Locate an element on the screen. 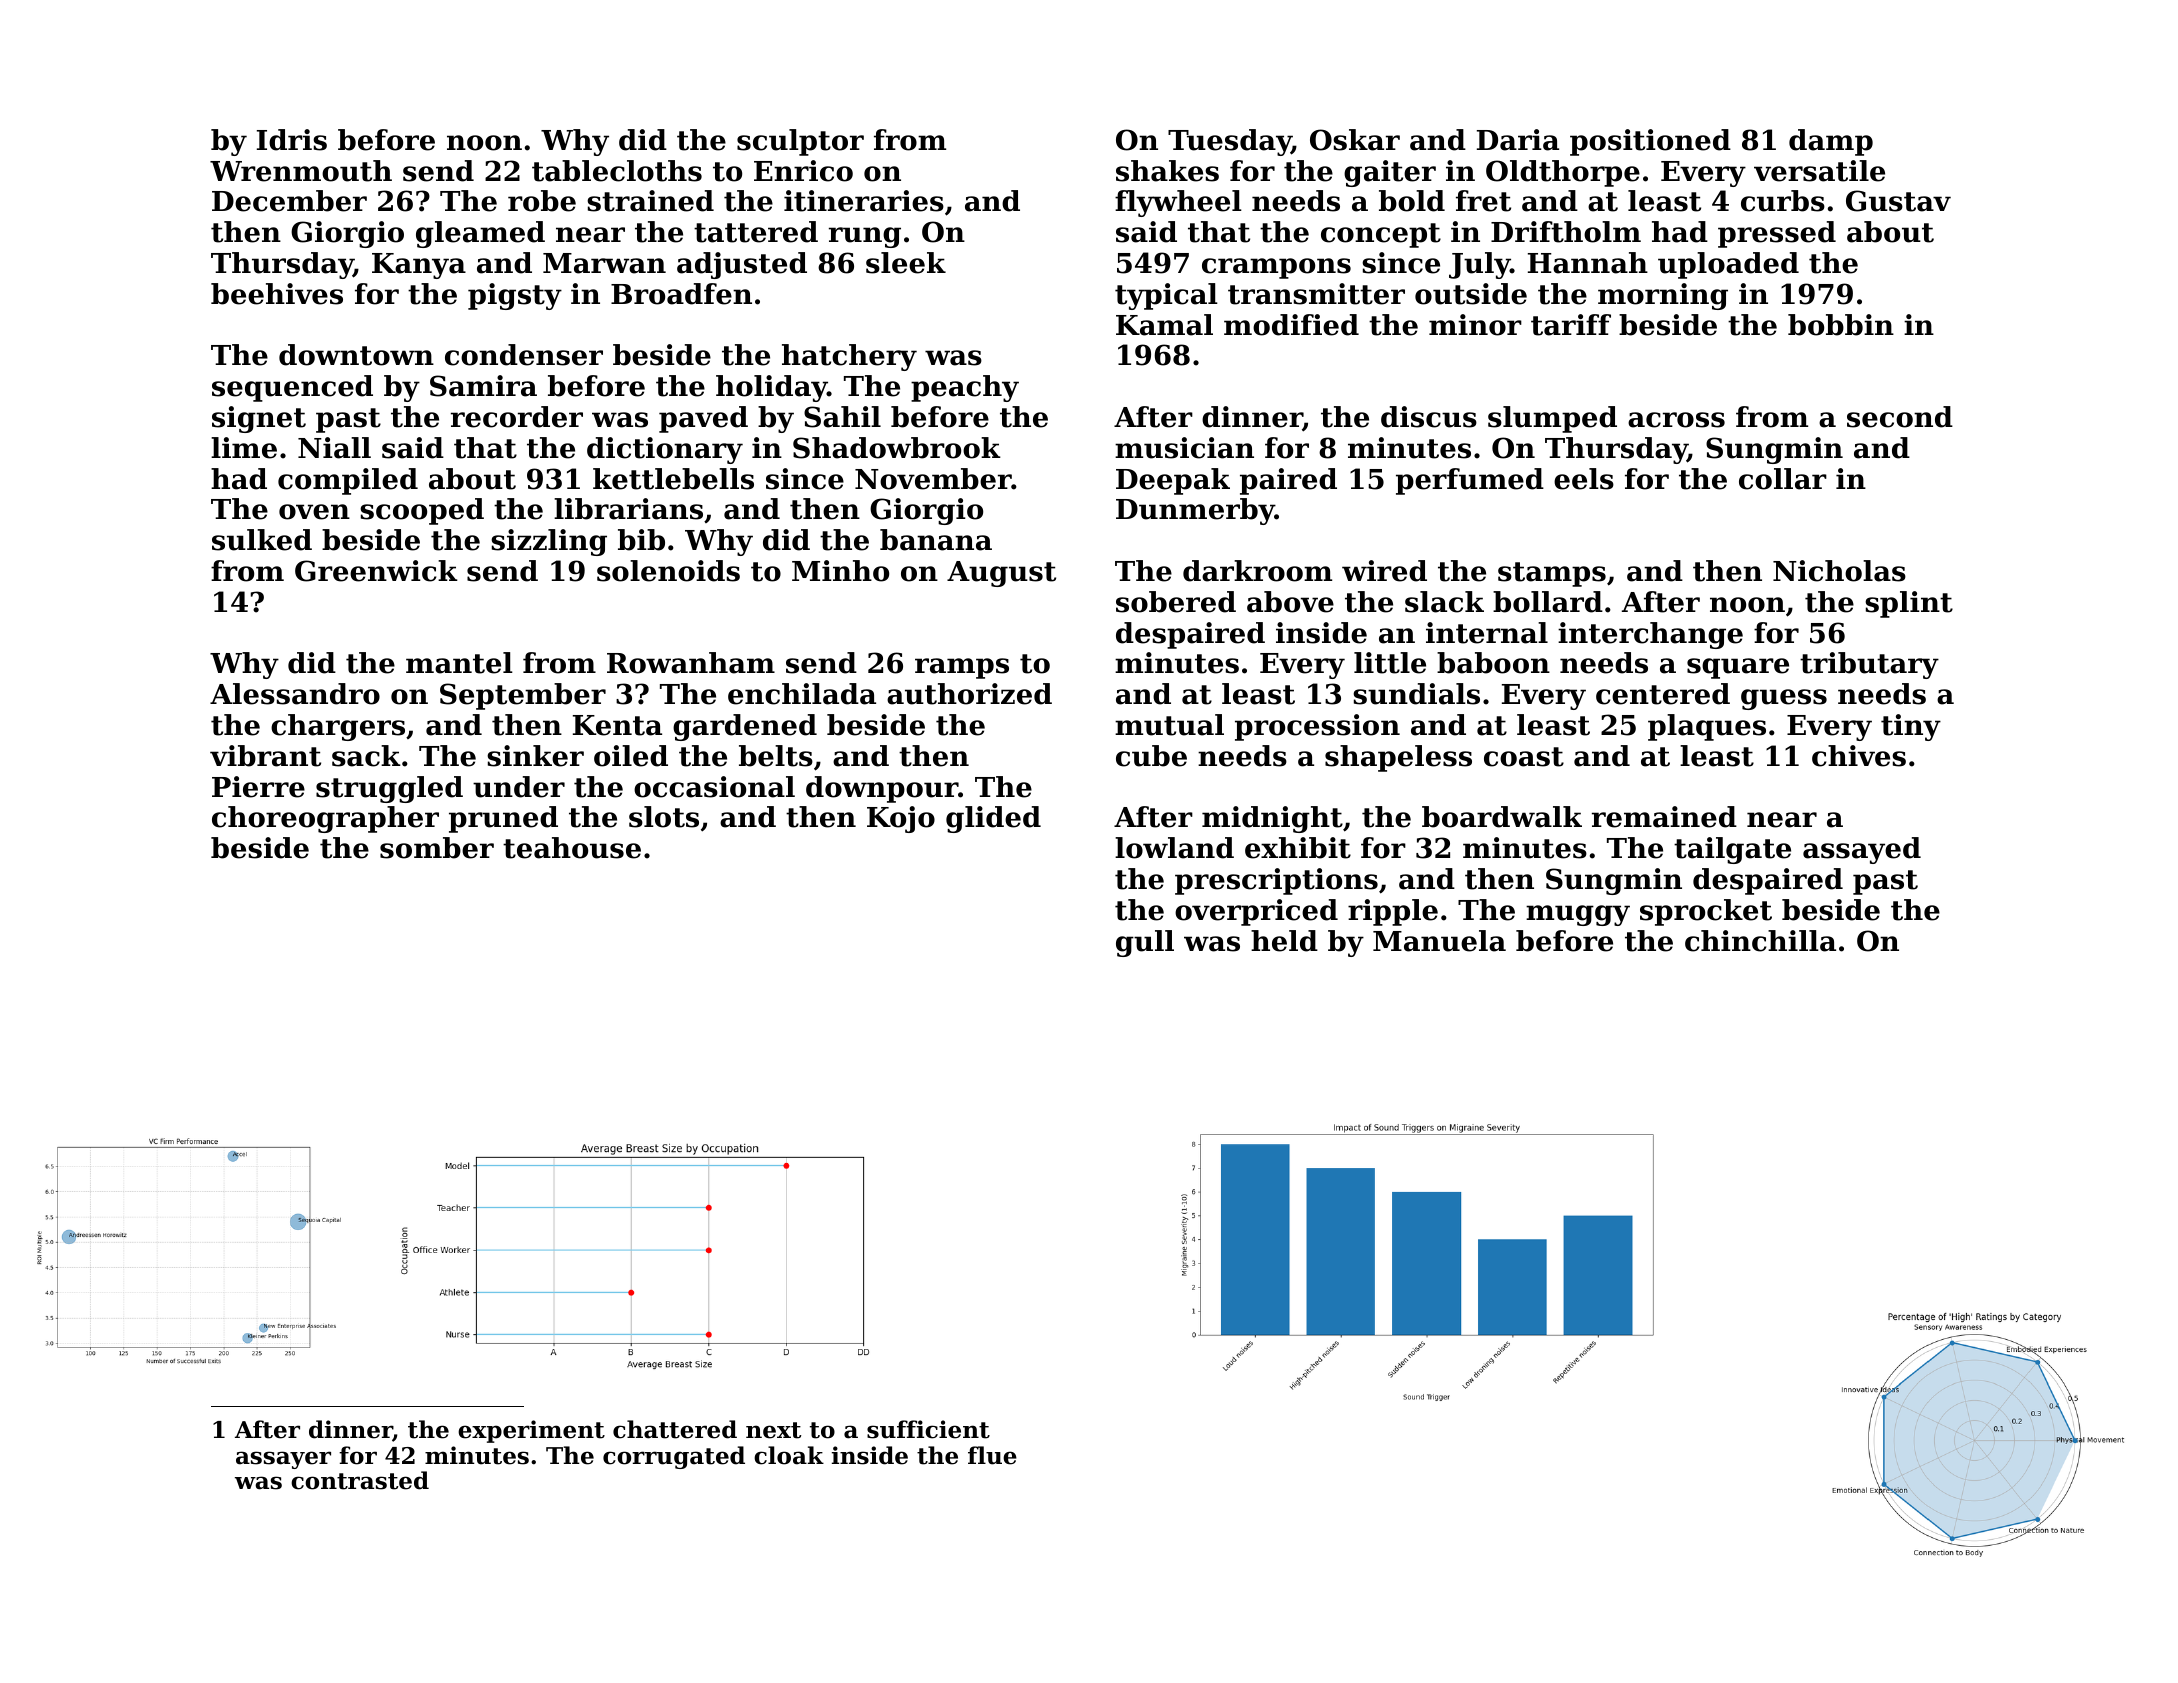 The width and height of the screenshot is (2178, 1683). Rowanham is located at coordinates (691, 663).
